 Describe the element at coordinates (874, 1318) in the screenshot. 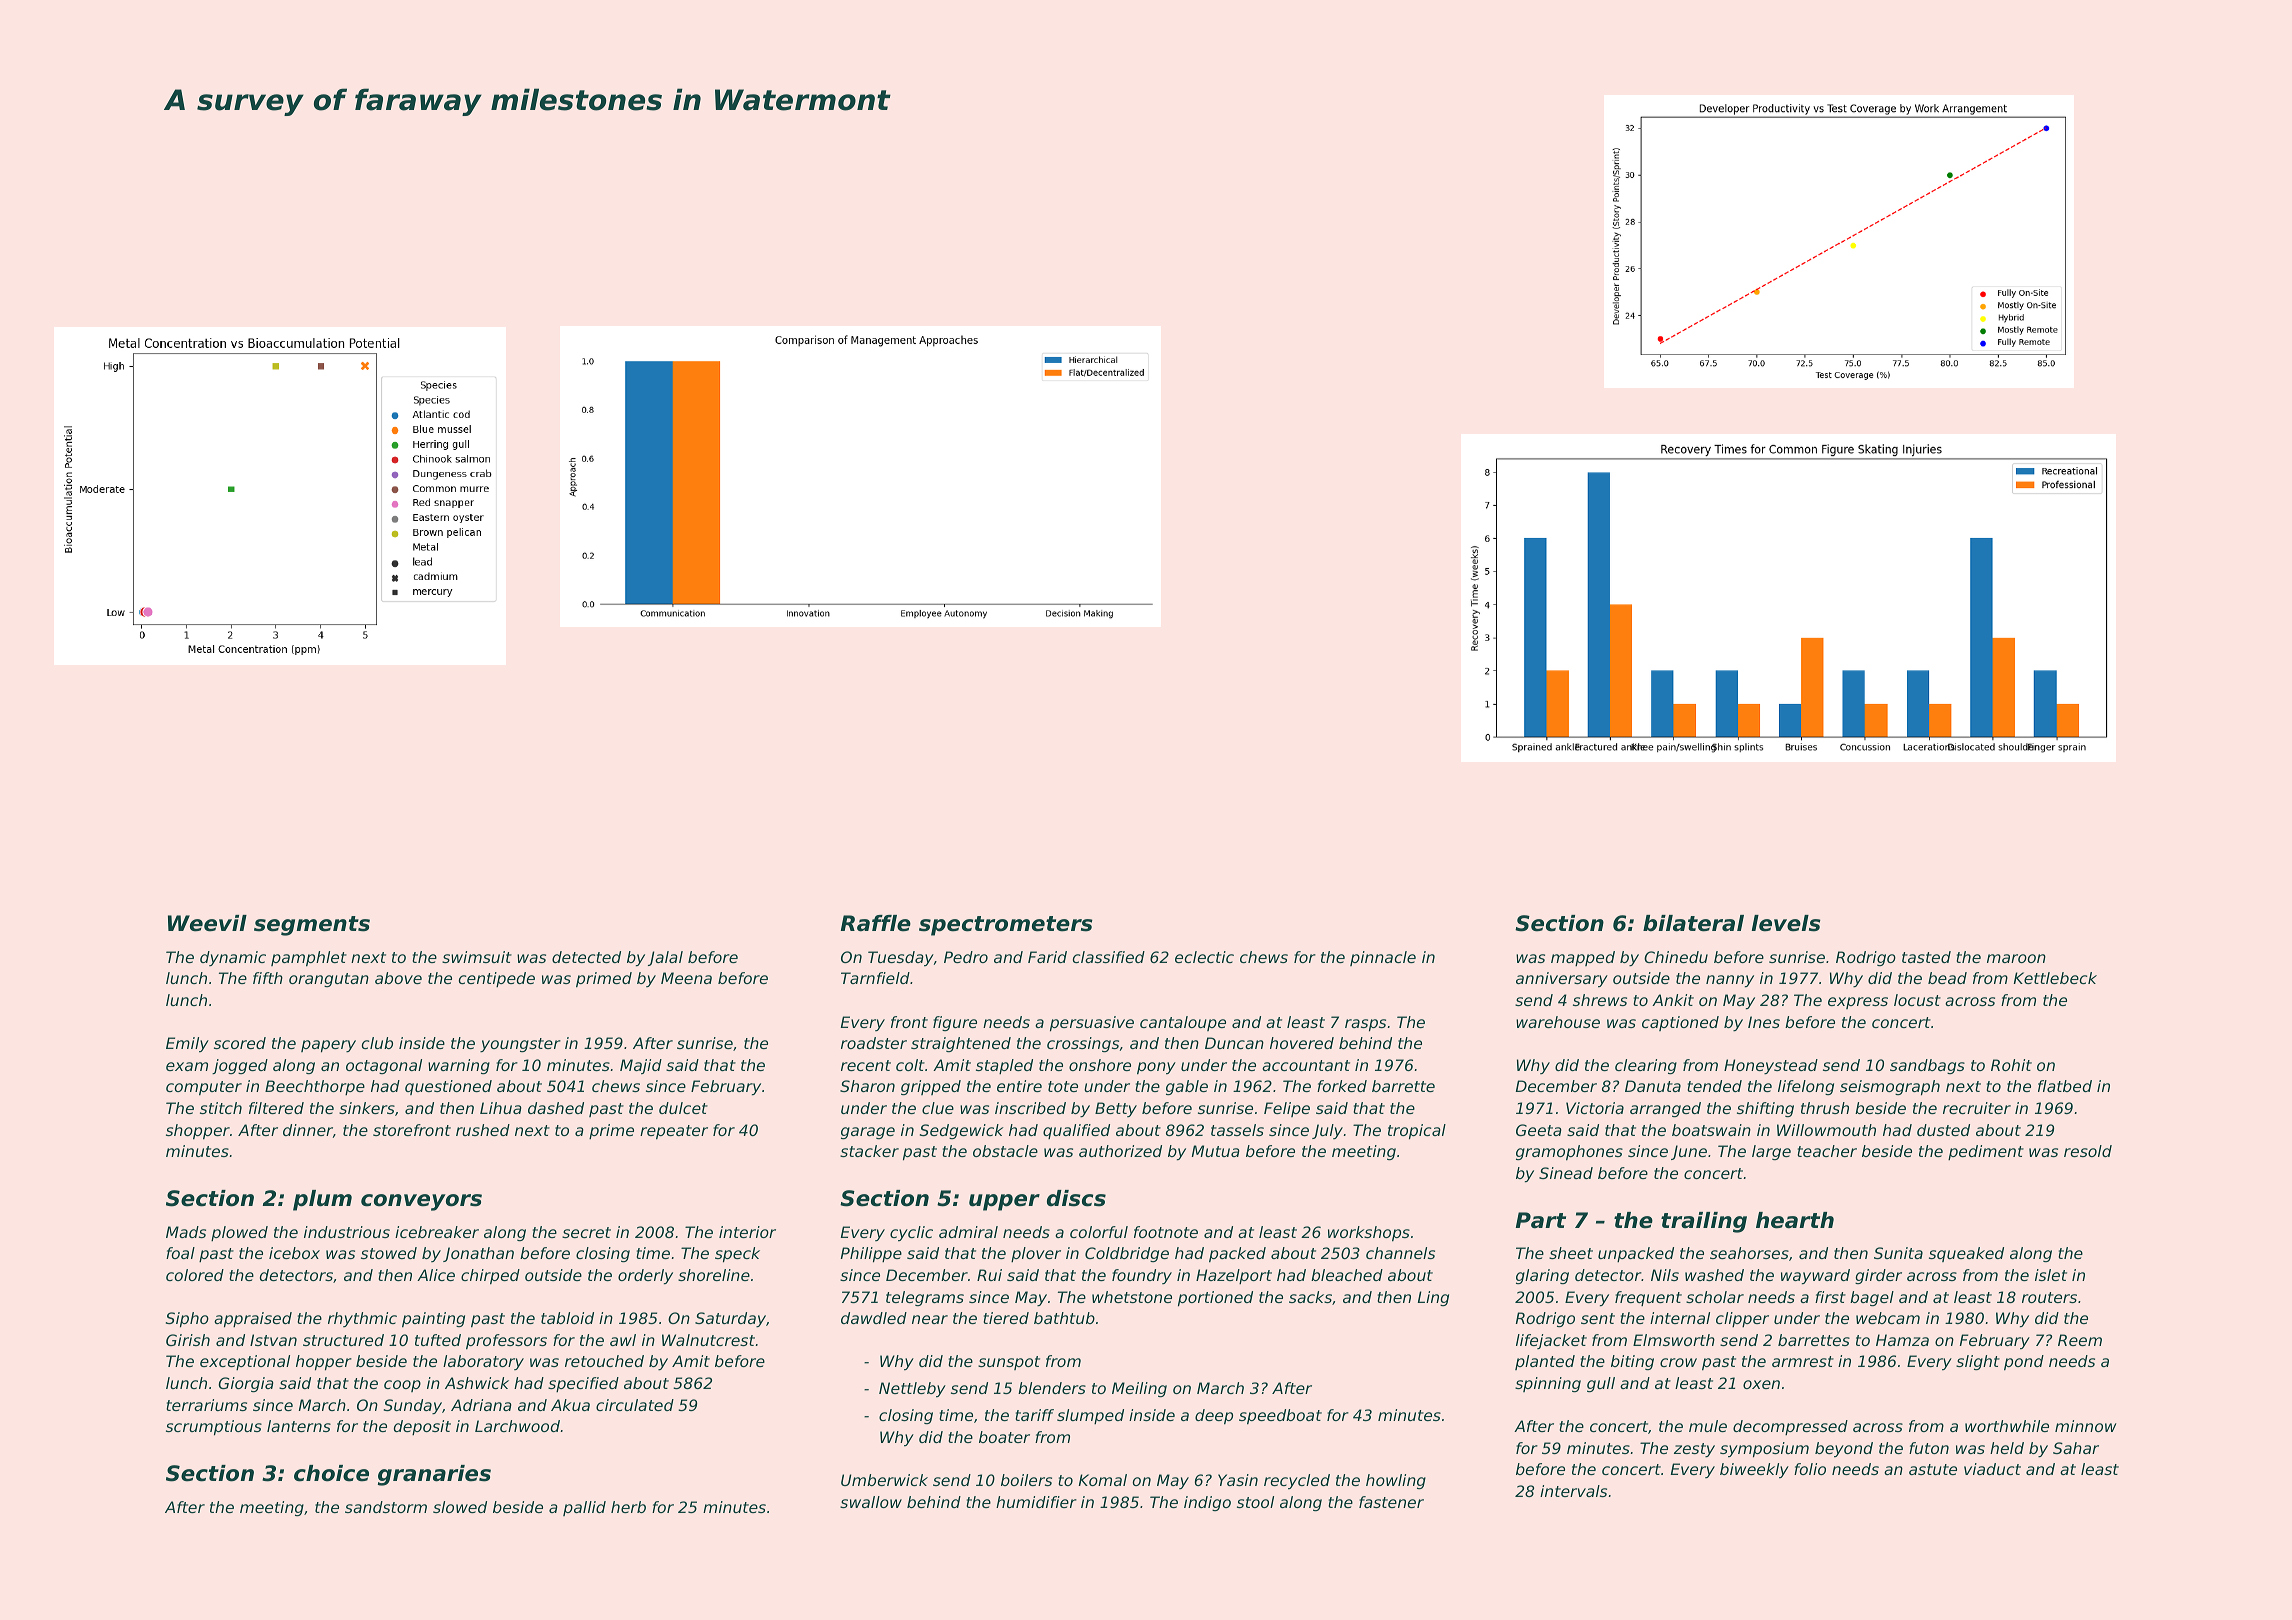

I see `dawdled` at that location.
